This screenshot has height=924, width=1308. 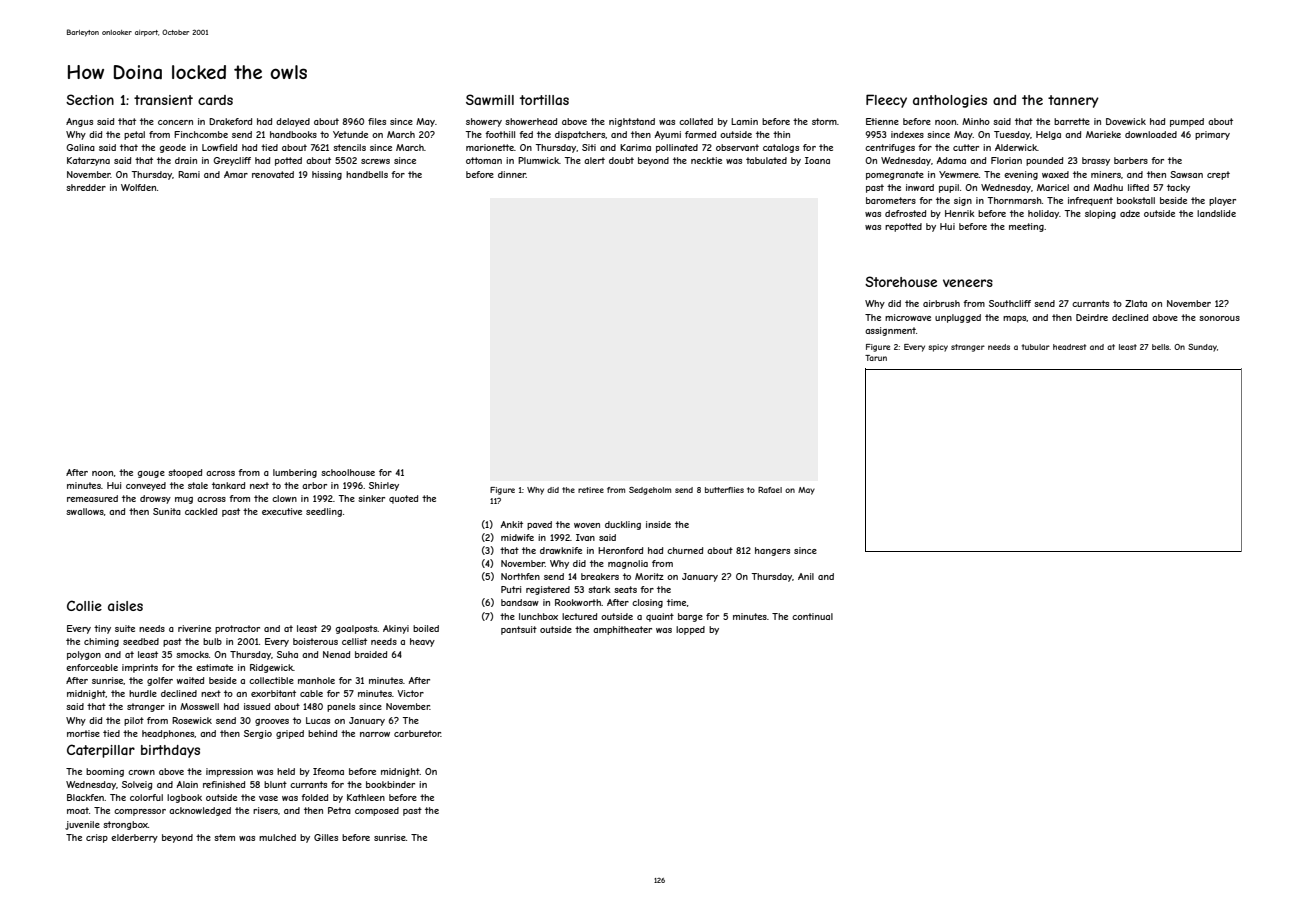 I want to click on Section, so click(x=90, y=99).
